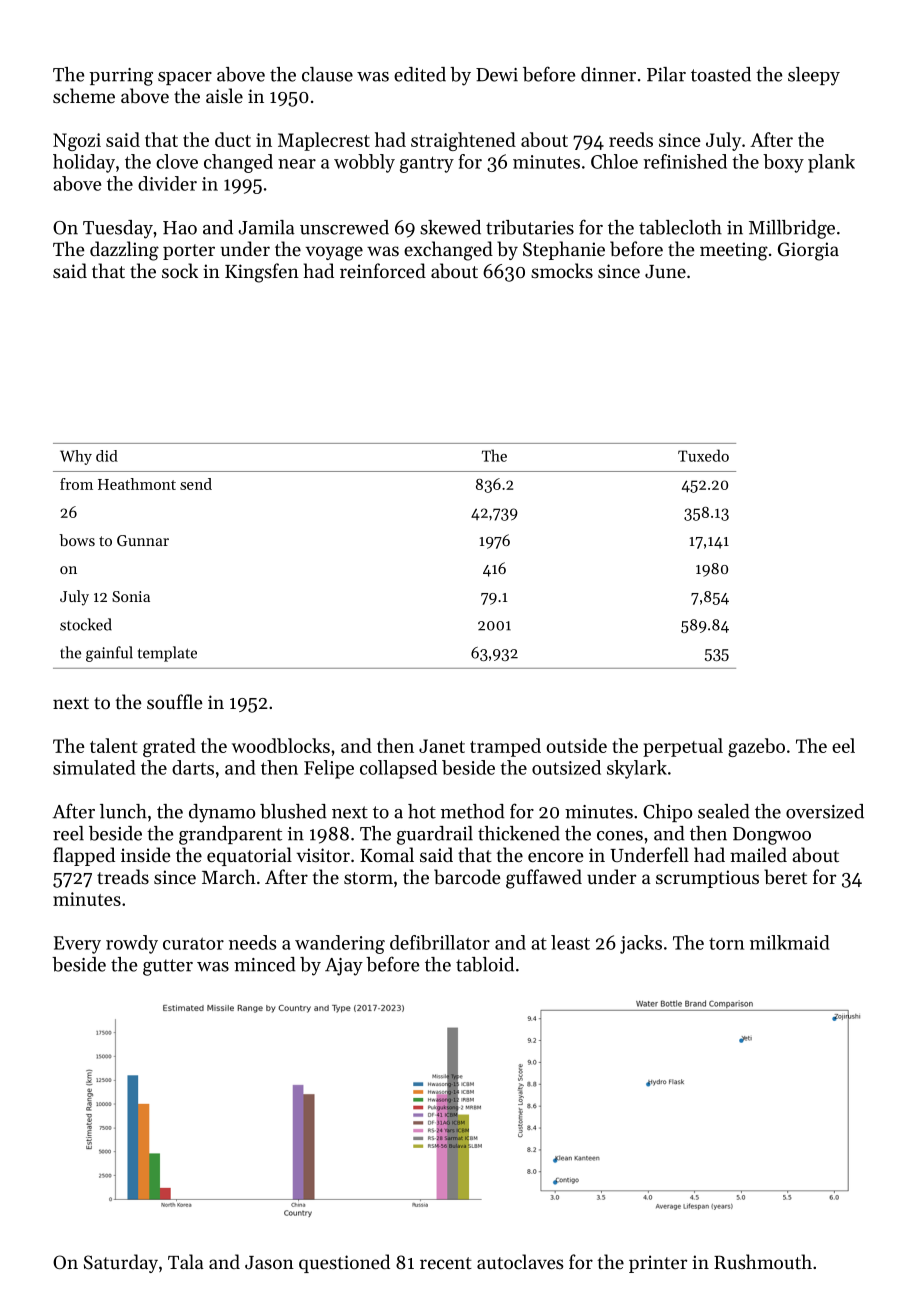  Describe the element at coordinates (463, 141) in the screenshot. I see `straightened` at that location.
